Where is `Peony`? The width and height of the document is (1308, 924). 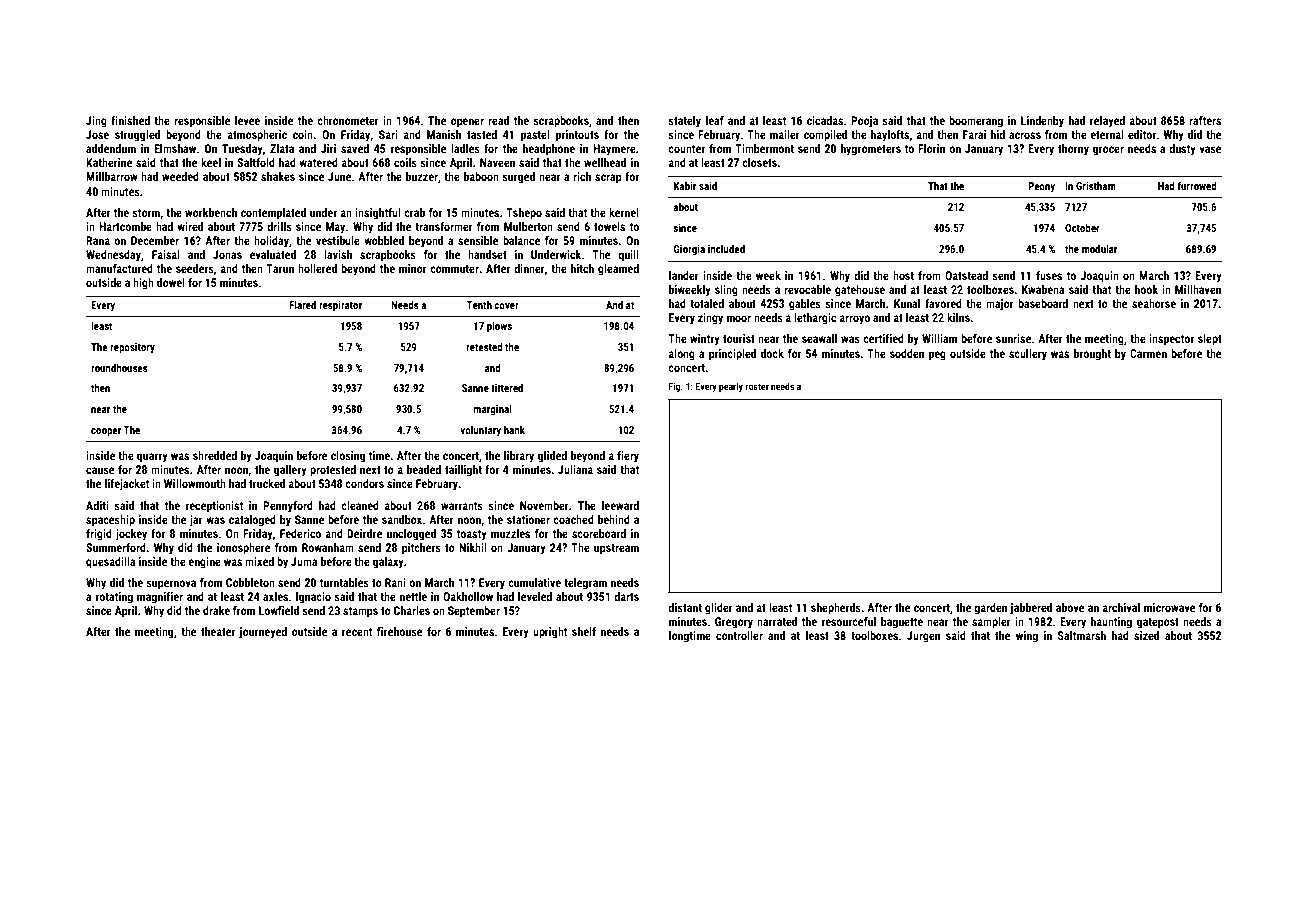
Peony is located at coordinates (1041, 187).
